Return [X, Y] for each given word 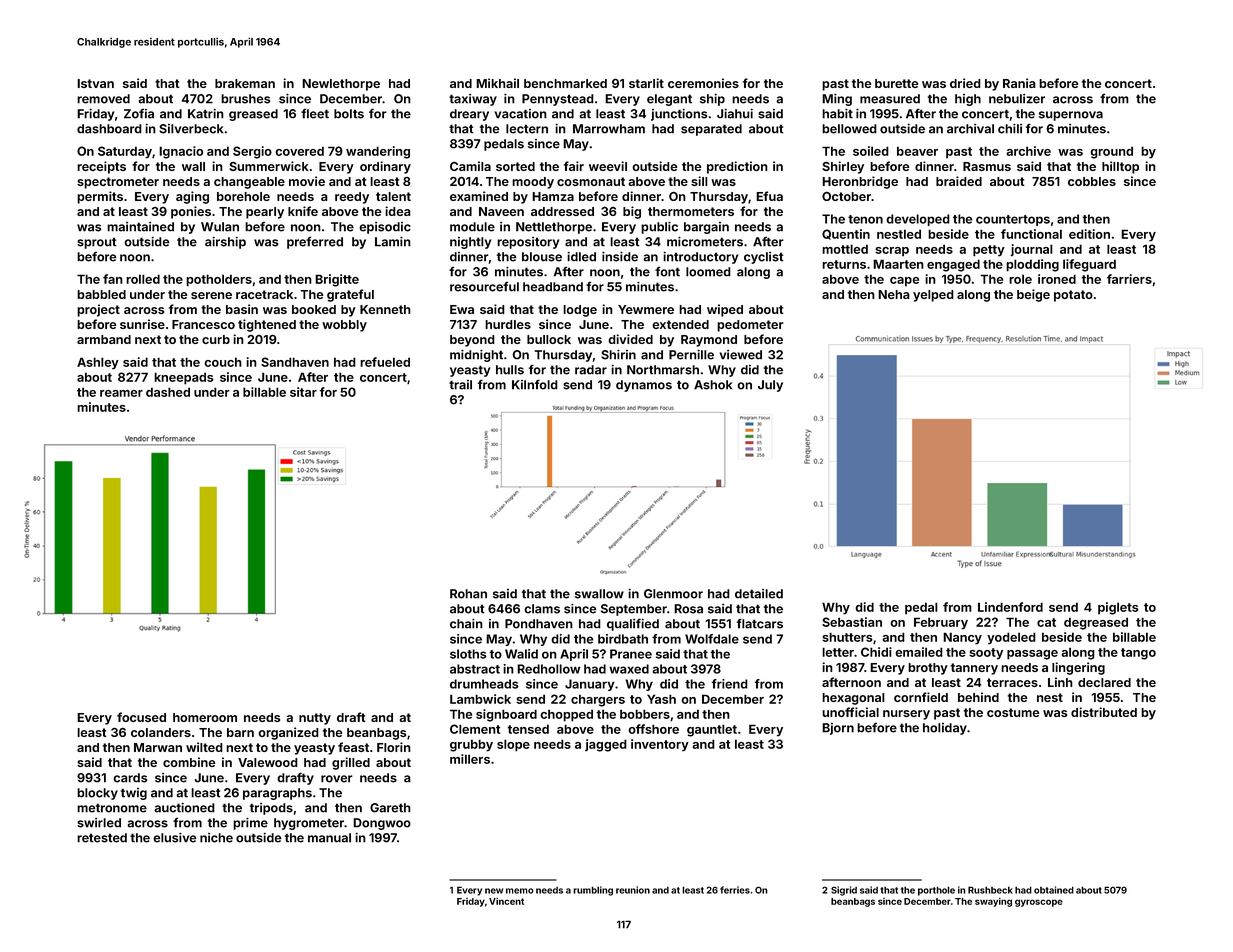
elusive [175, 838]
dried [965, 83]
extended [680, 324]
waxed [629, 669]
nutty [315, 719]
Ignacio [181, 152]
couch [223, 362]
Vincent [506, 901]
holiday [945, 729]
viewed [741, 355]
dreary [469, 115]
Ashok [713, 385]
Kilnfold [535, 385]
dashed [168, 392]
